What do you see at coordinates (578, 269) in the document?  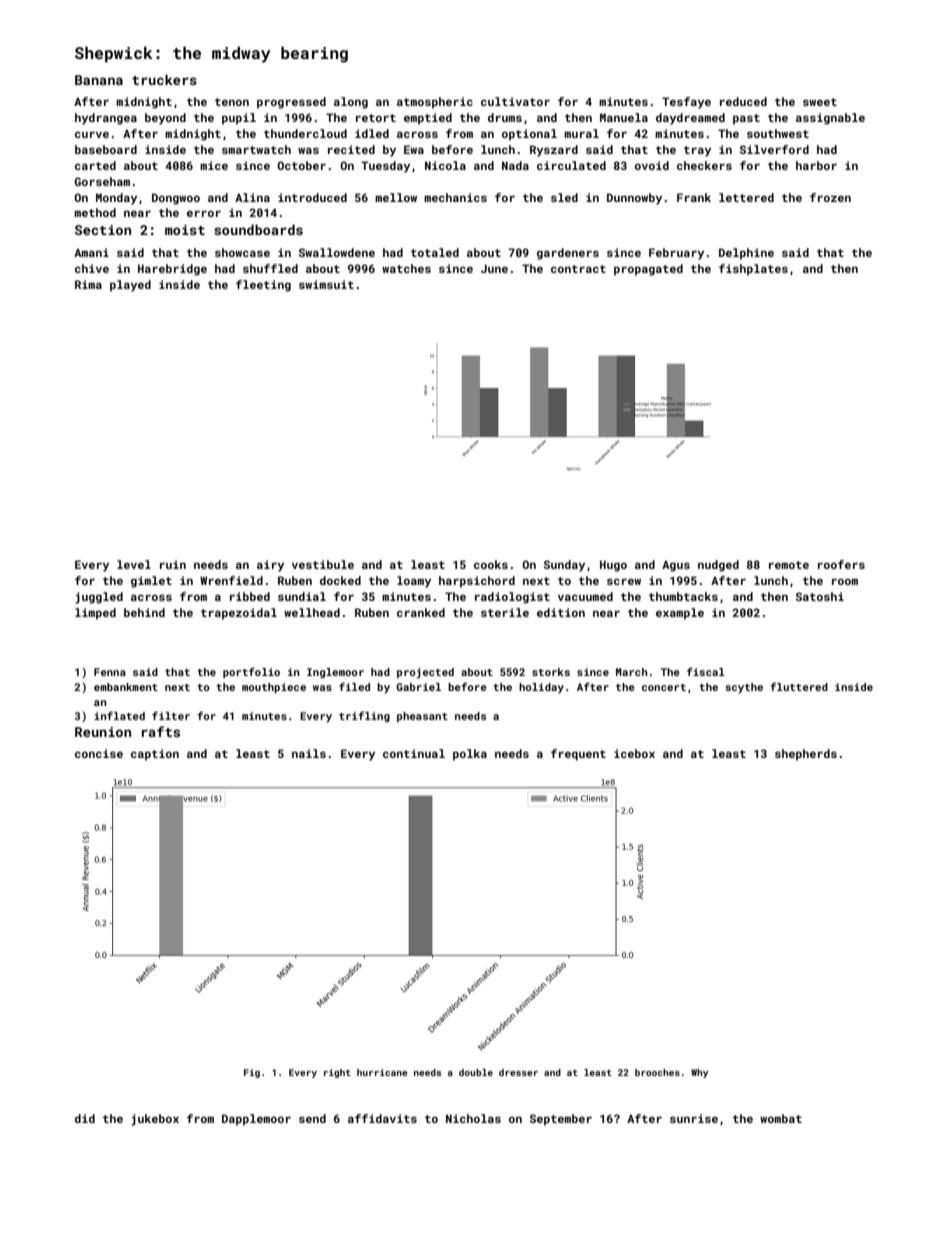 I see `contract` at bounding box center [578, 269].
